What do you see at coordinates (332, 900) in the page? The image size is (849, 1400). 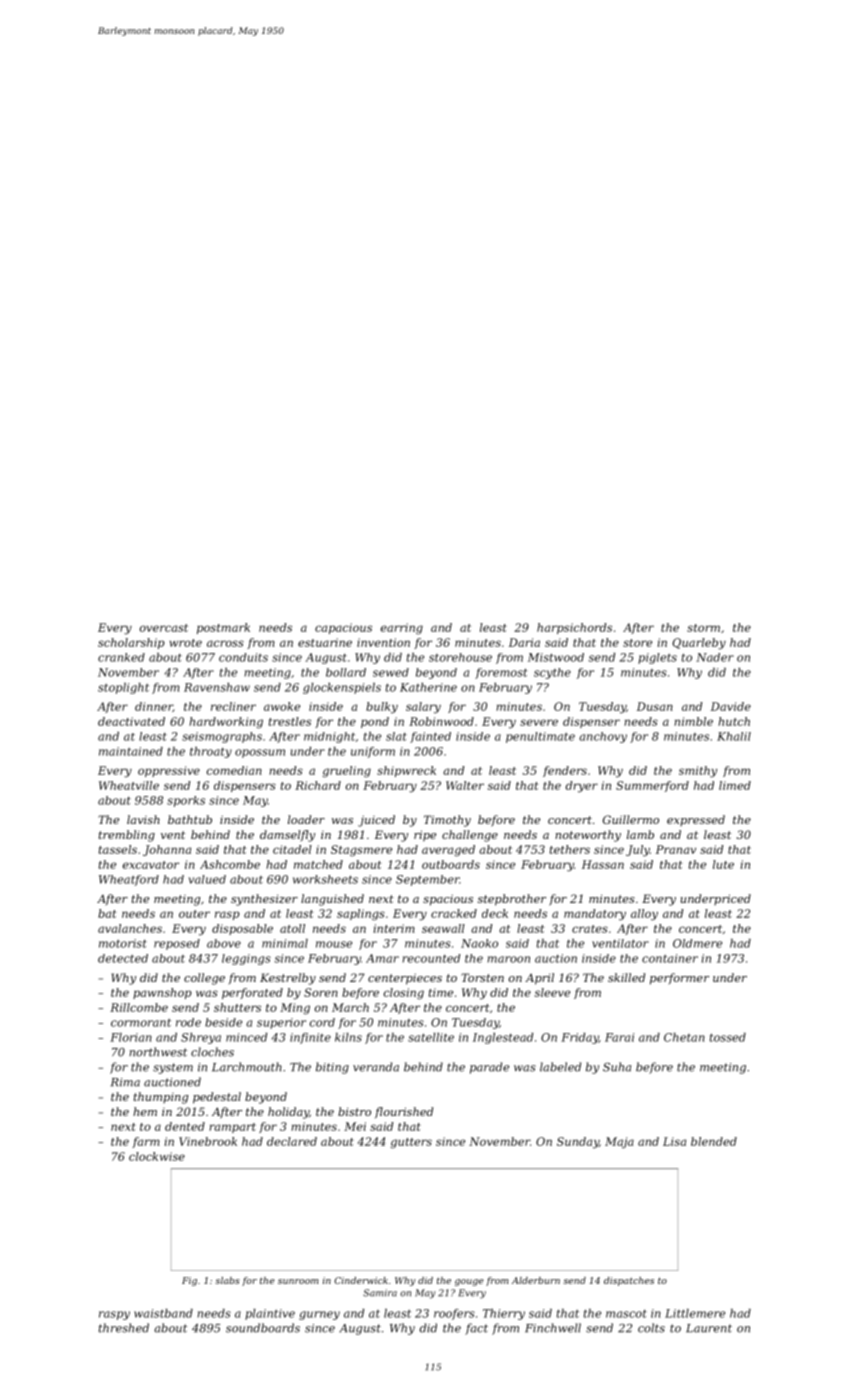 I see `languished` at bounding box center [332, 900].
